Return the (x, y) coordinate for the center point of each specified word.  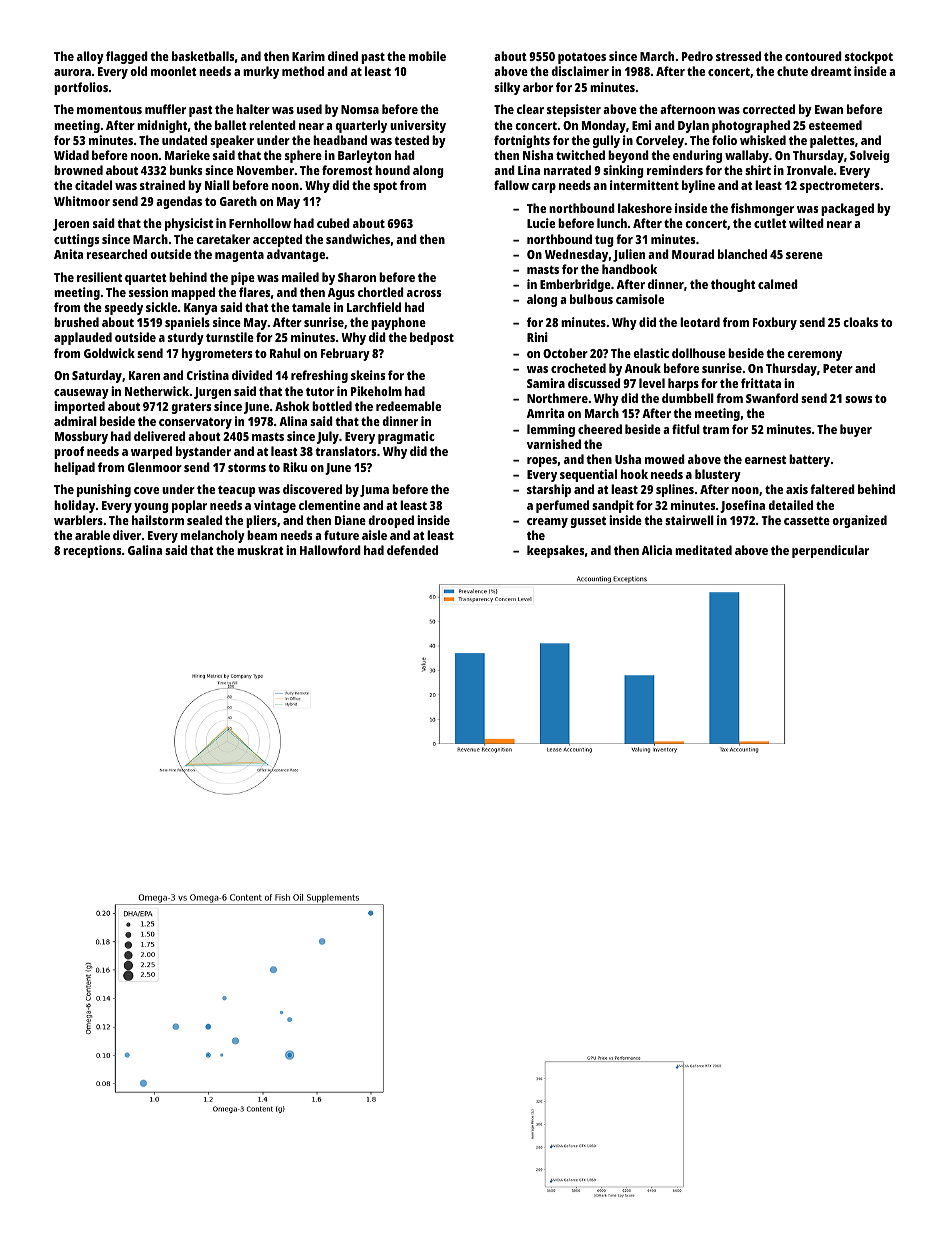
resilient (99, 277)
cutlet (770, 223)
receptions (92, 551)
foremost (347, 170)
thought (733, 285)
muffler (165, 109)
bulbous (591, 299)
